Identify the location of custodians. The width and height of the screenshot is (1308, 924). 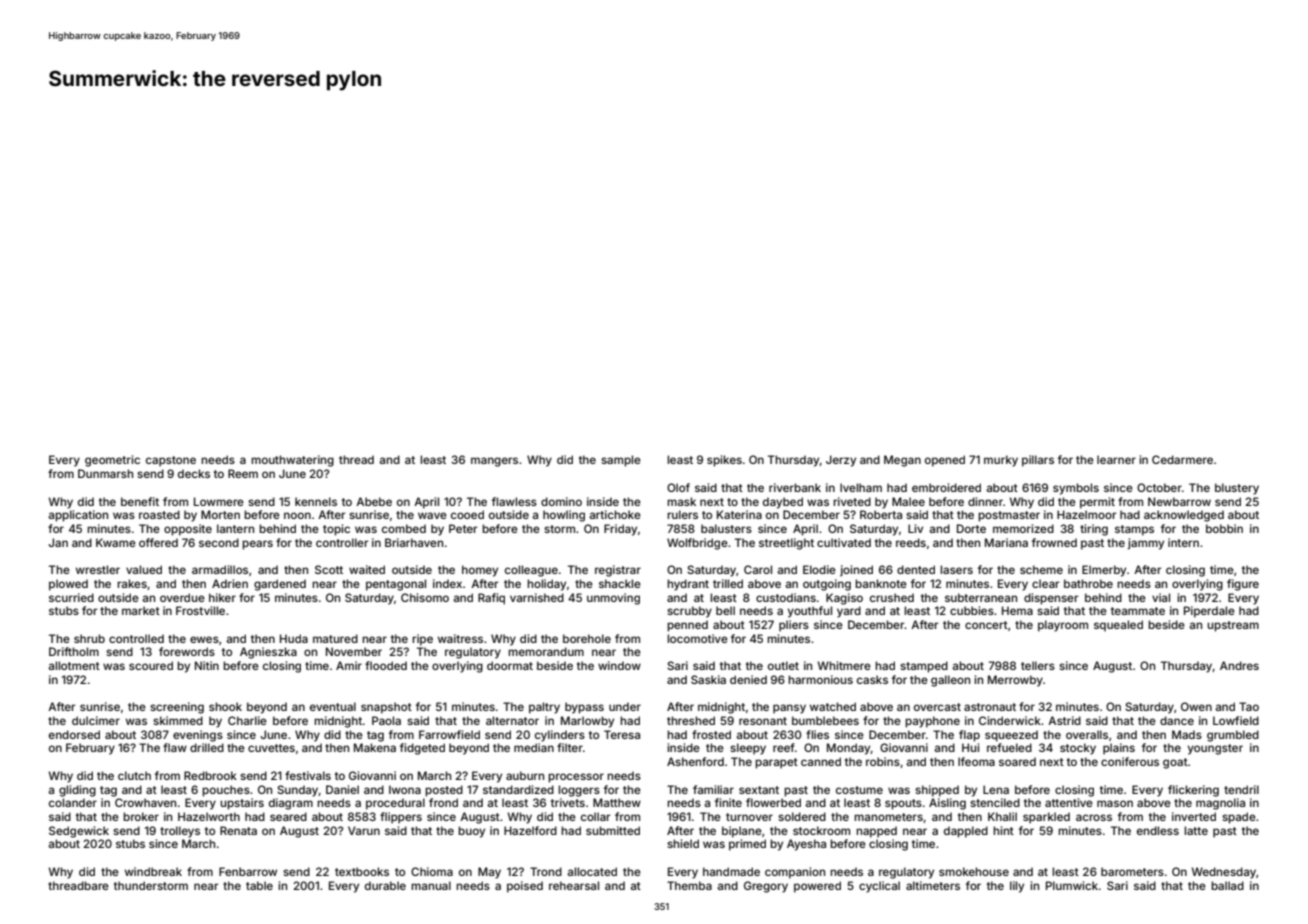
(786, 597).
